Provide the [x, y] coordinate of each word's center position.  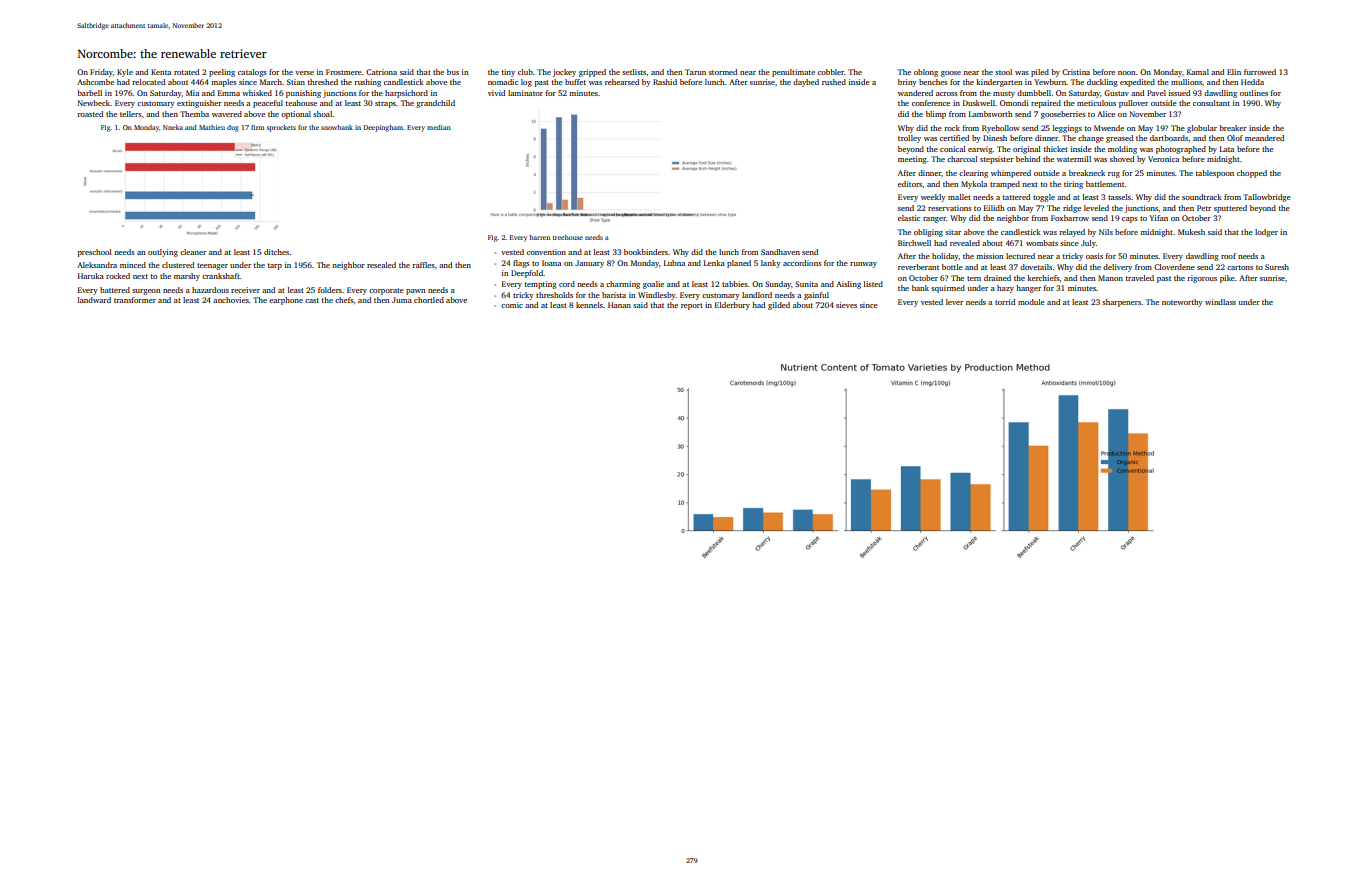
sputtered [1230, 209]
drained [997, 278]
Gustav [1116, 93]
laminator [525, 93]
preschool [95, 253]
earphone [286, 301]
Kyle [125, 73]
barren [540, 237]
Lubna [674, 263]
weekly [933, 198]
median [439, 127]
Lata [1227, 149]
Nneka [173, 127]
